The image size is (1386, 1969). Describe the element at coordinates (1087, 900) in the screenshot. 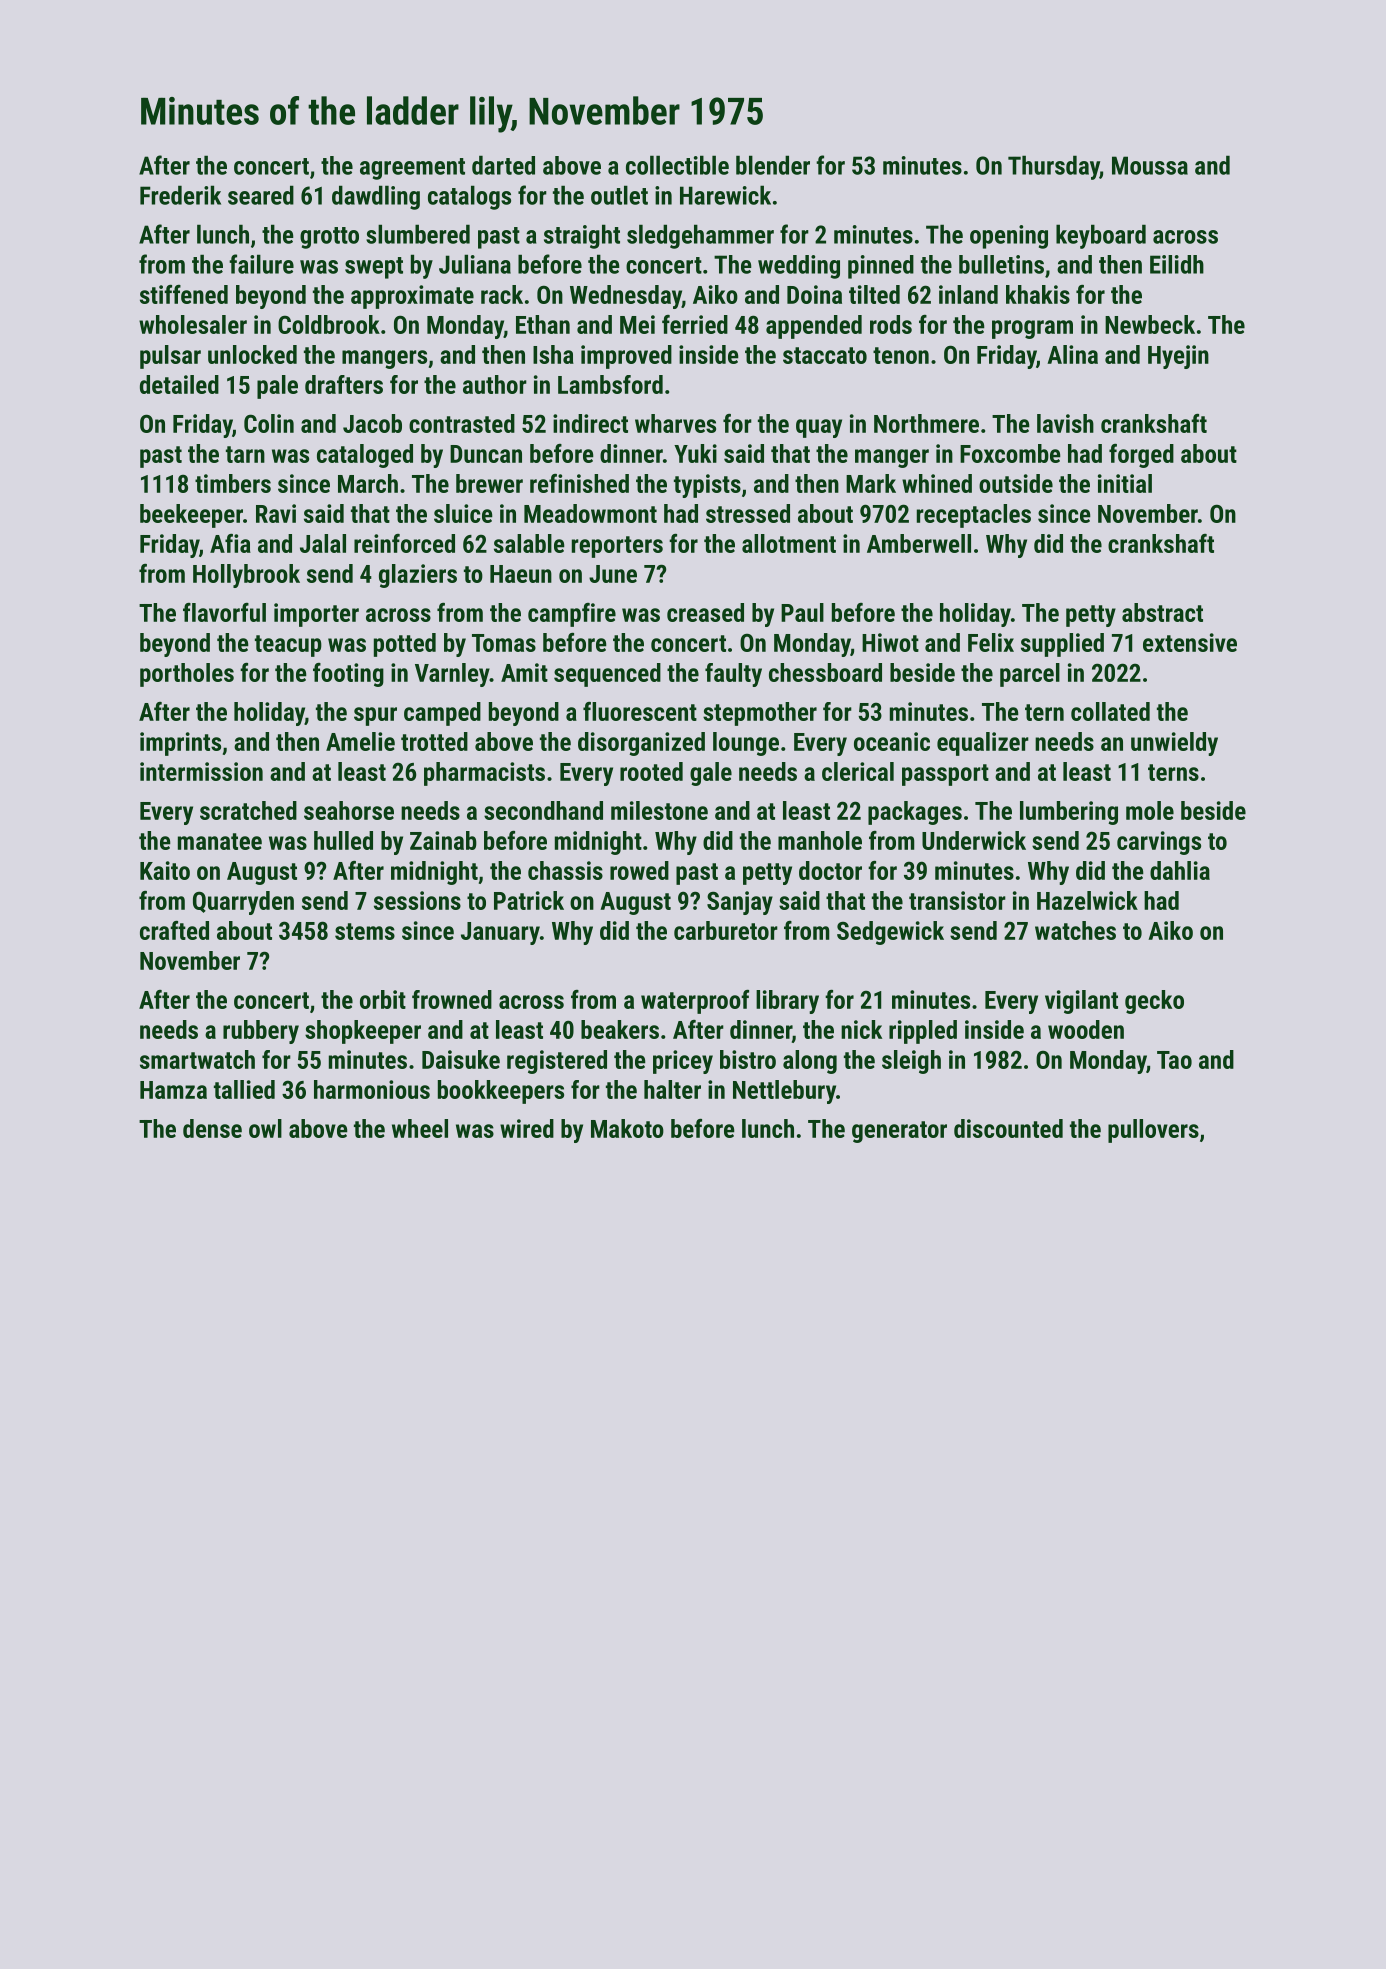

I see `Hazelwick` at that location.
